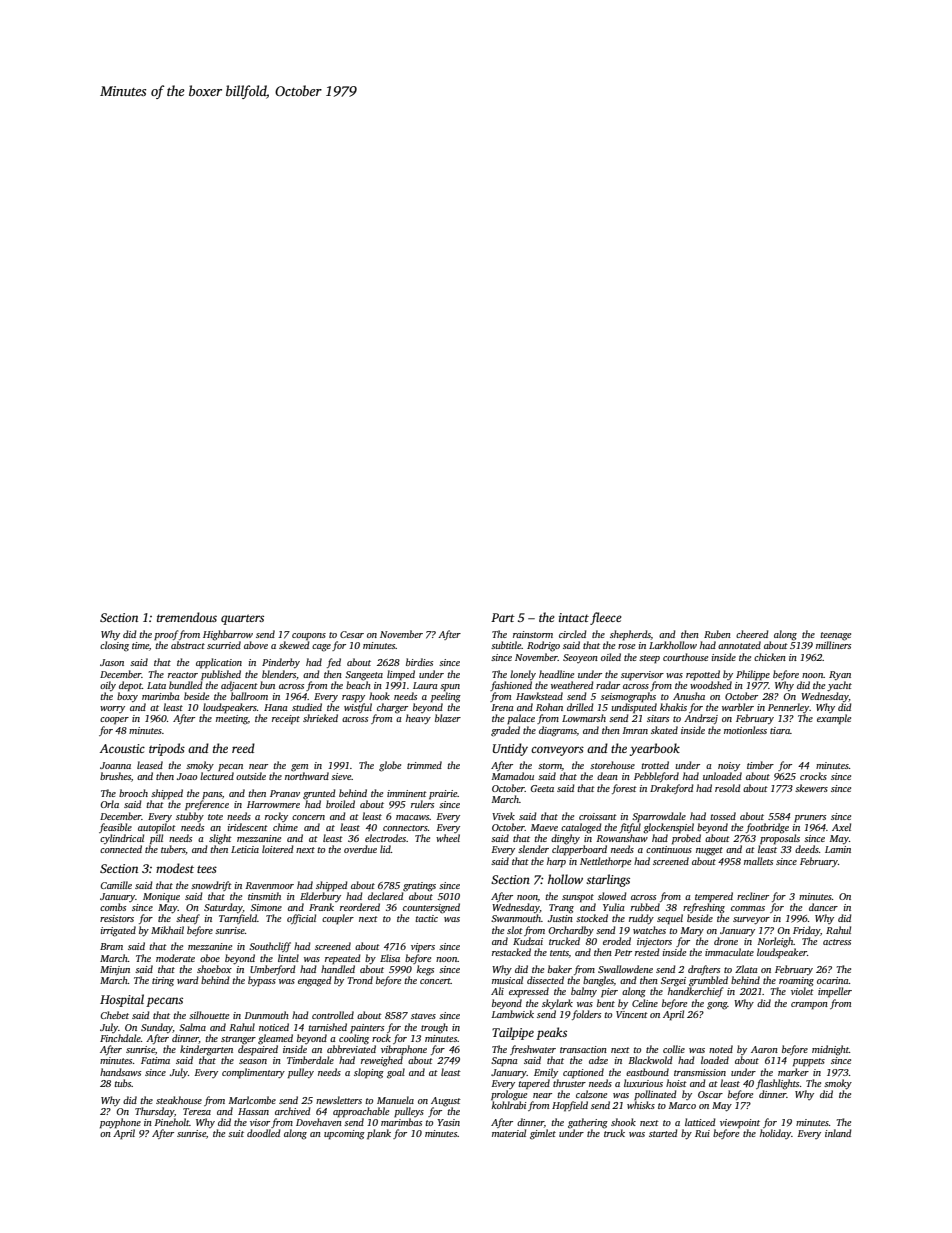 This document has width=952, height=1233. Describe the element at coordinates (580, 658) in the document. I see `Seoyeon` at that location.
